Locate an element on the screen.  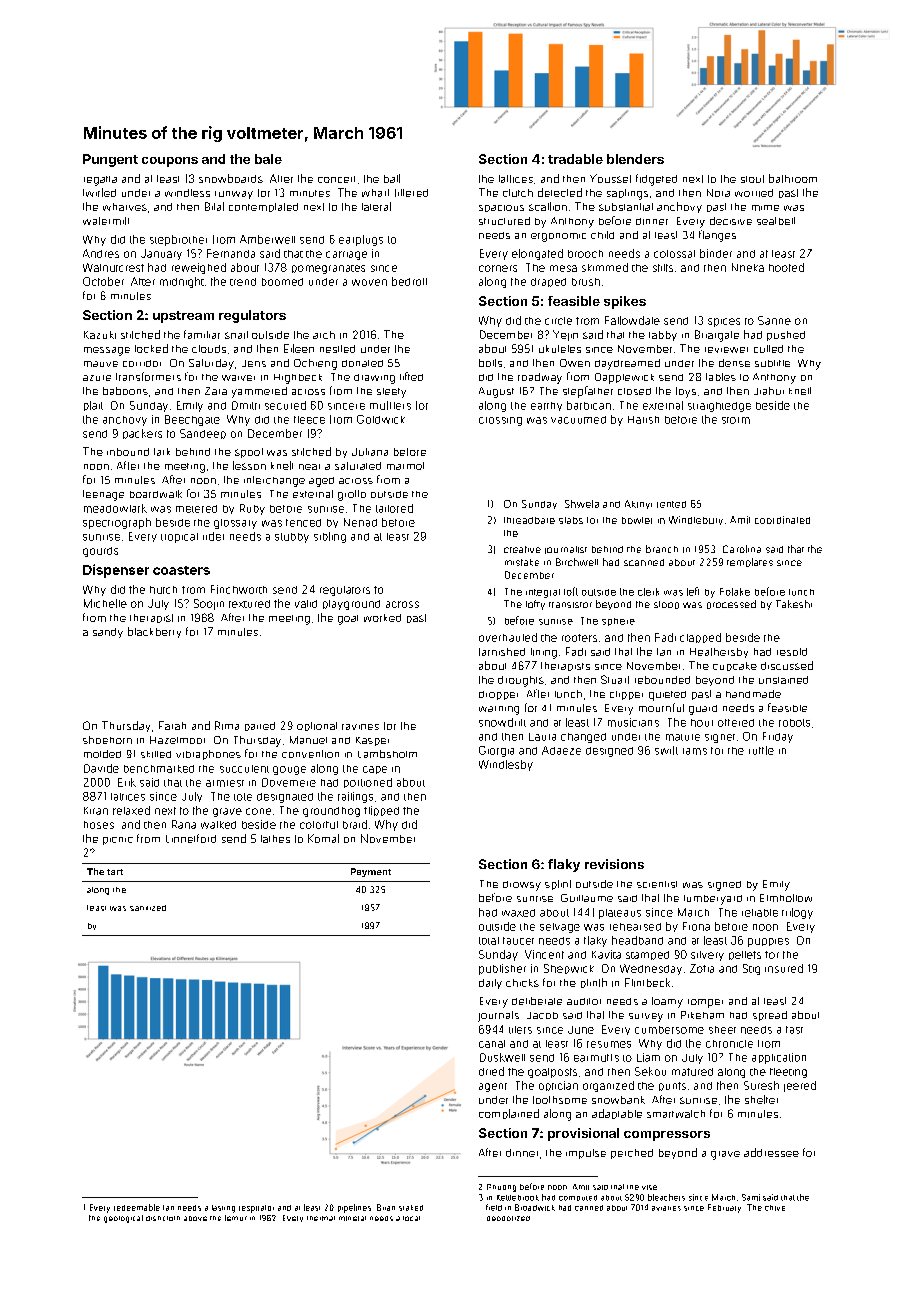
coupons is located at coordinates (170, 162).
